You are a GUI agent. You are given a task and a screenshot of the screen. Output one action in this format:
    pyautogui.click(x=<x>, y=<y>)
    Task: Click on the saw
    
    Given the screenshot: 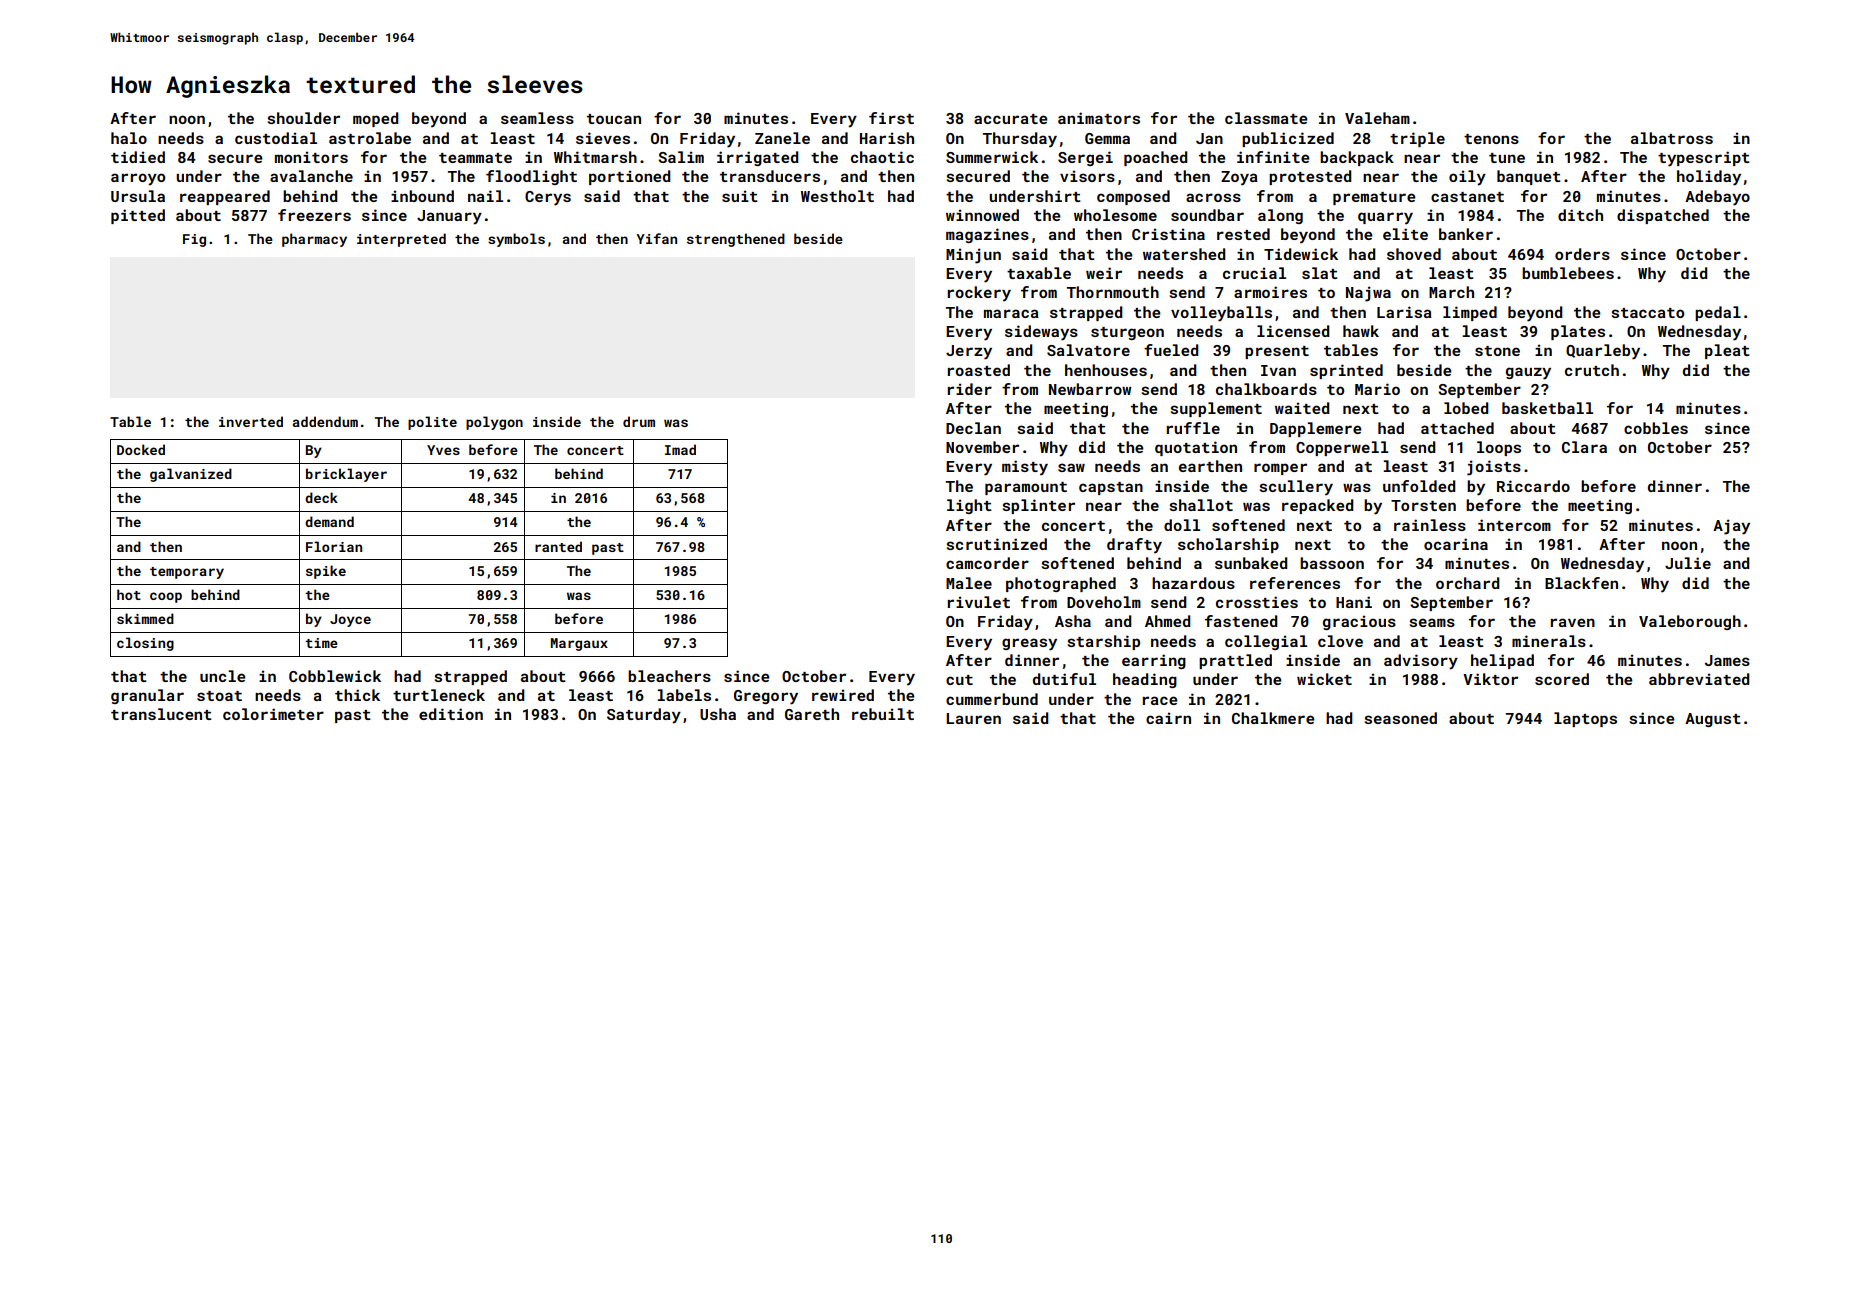 What is the action you would take?
    pyautogui.click(x=1071, y=467)
